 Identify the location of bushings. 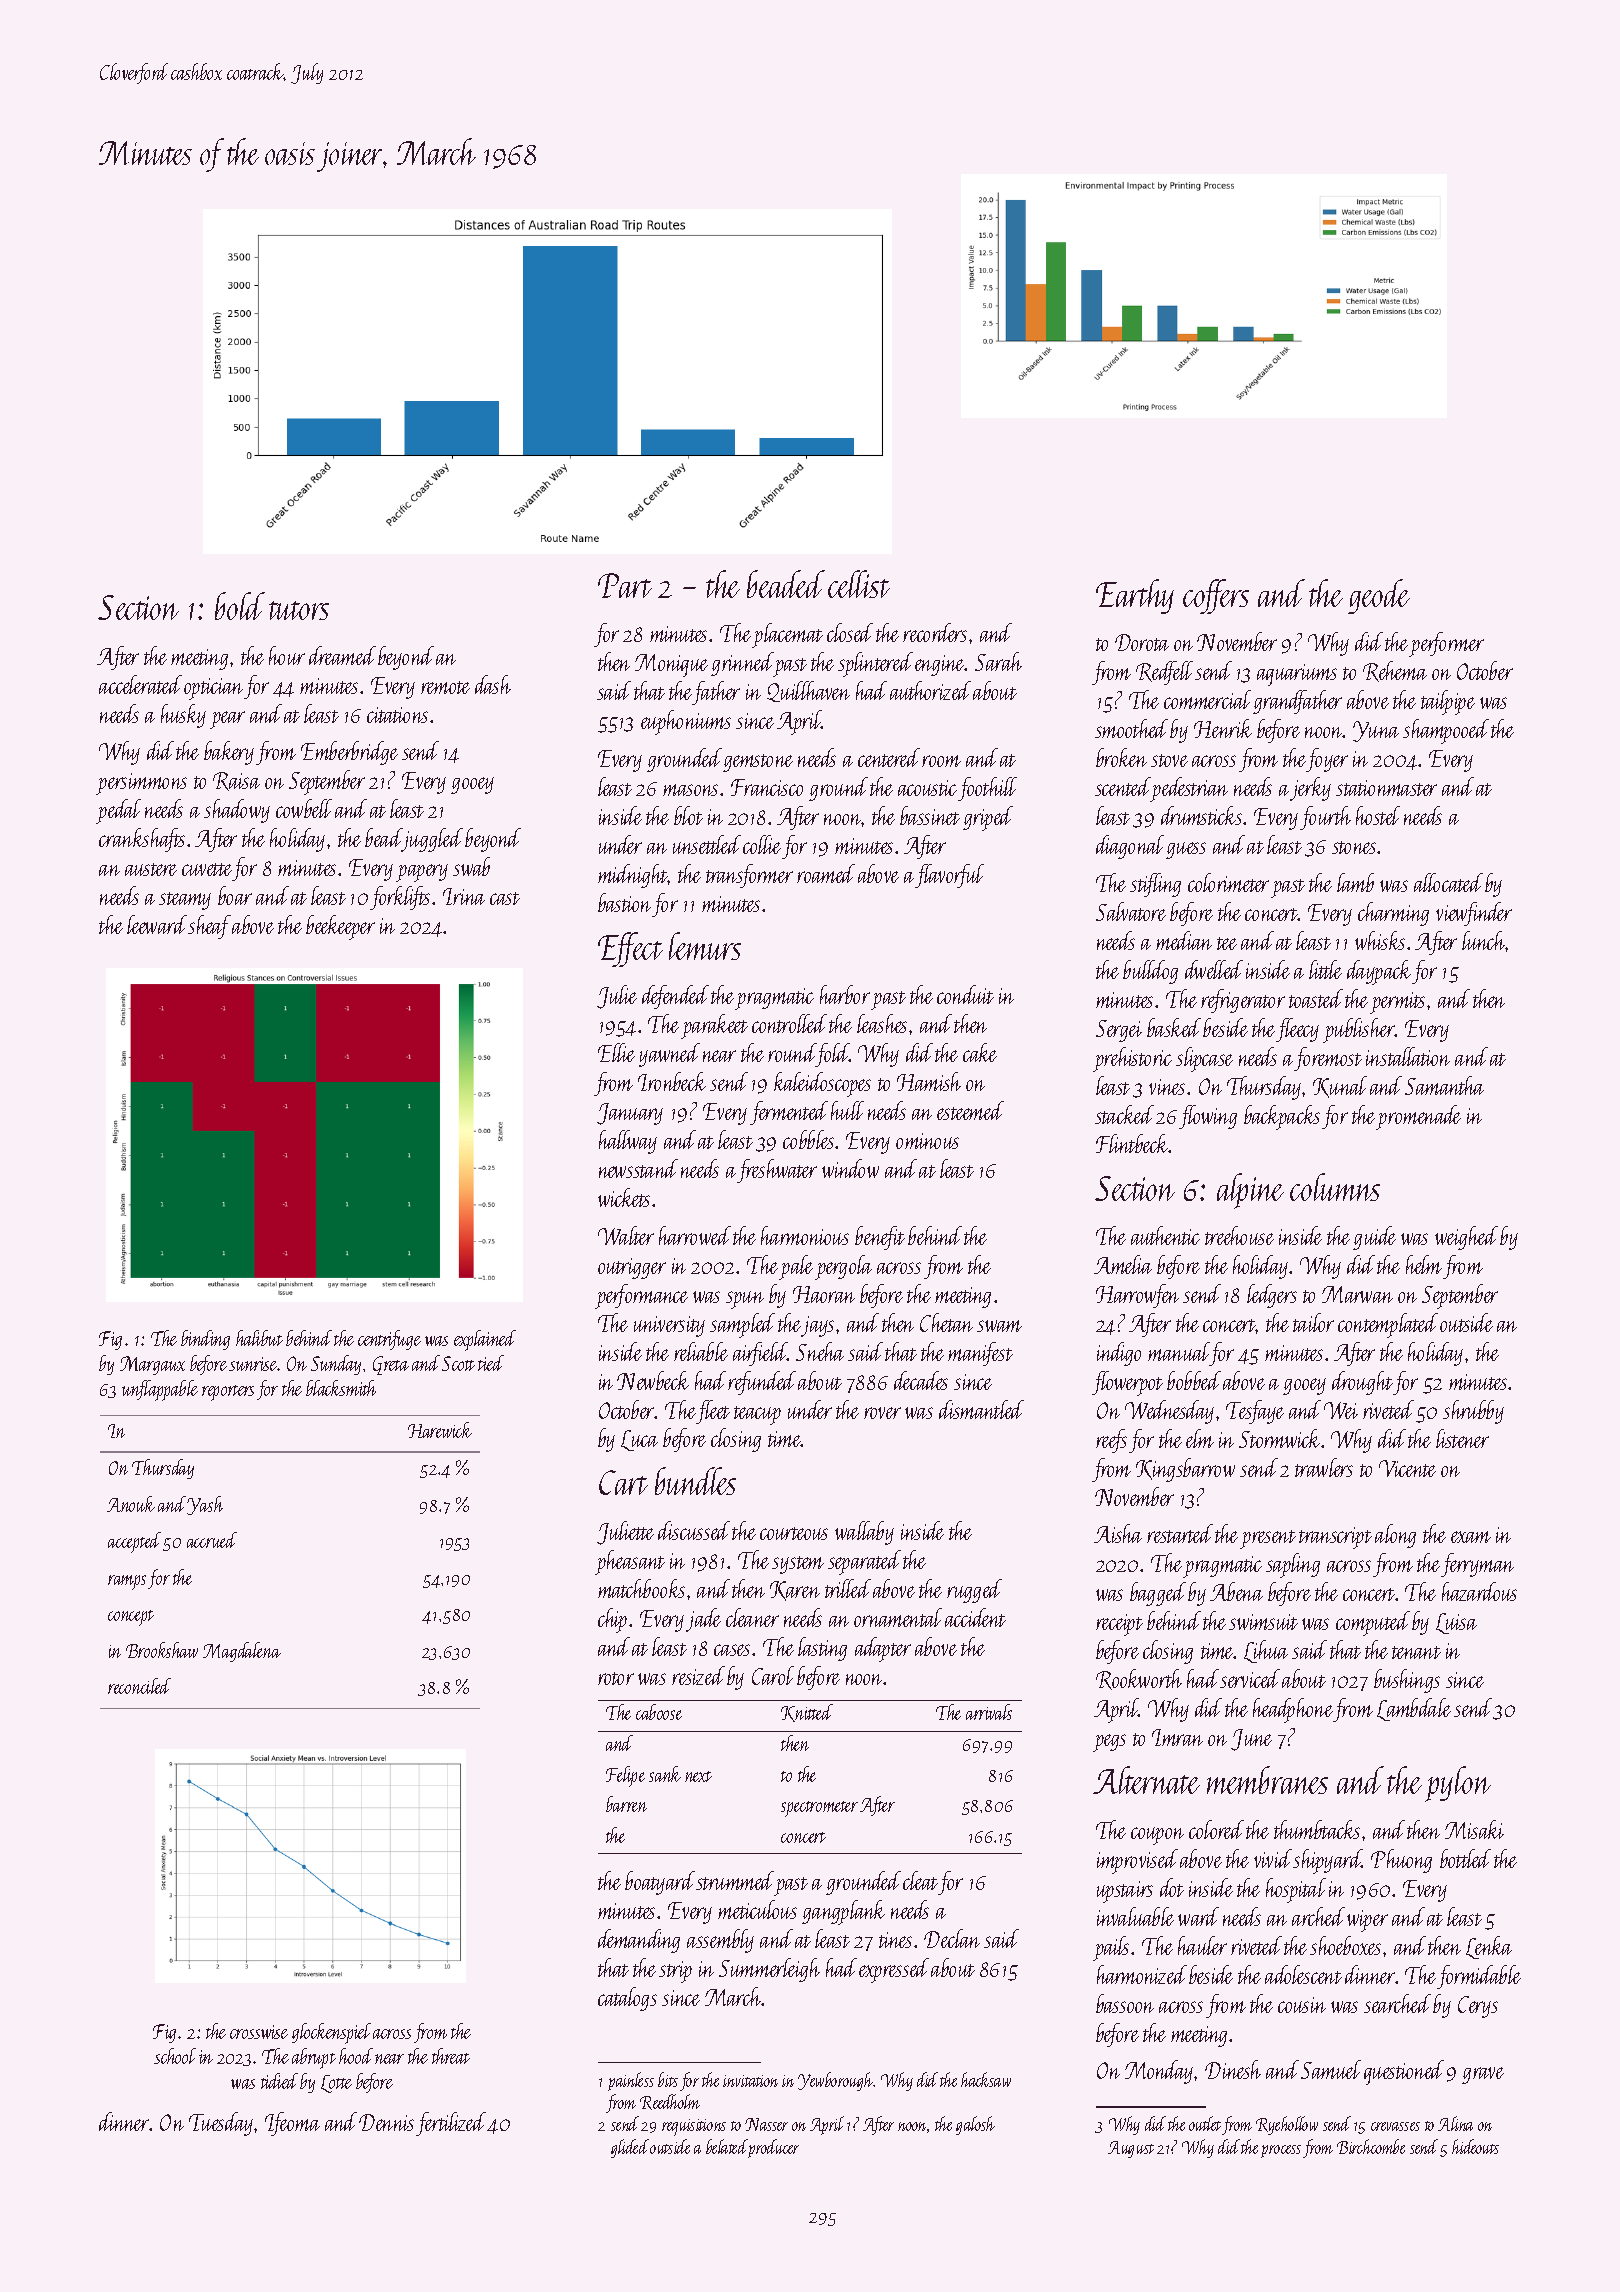
(1407, 1681).
